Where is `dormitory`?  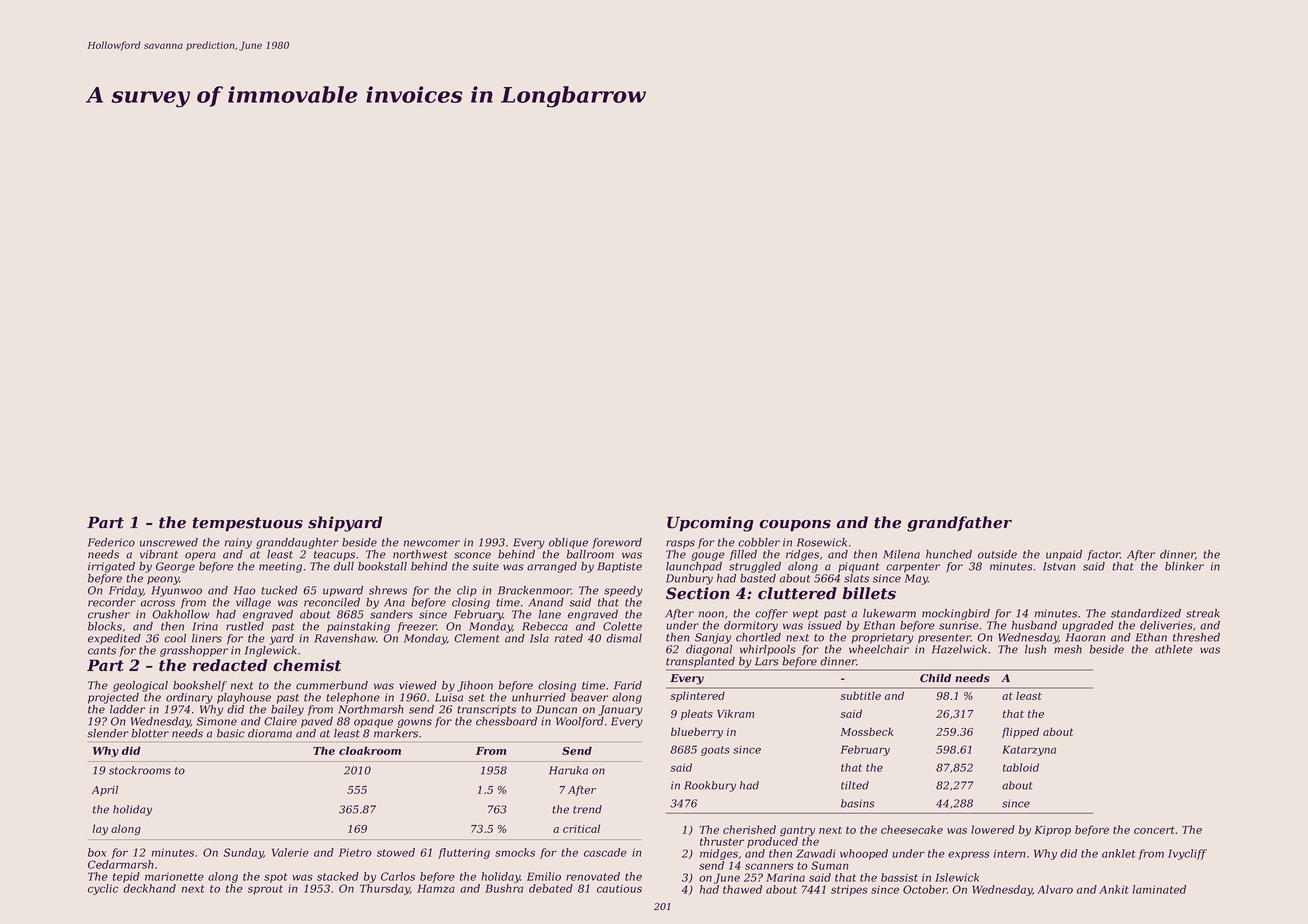 dormitory is located at coordinates (751, 626).
